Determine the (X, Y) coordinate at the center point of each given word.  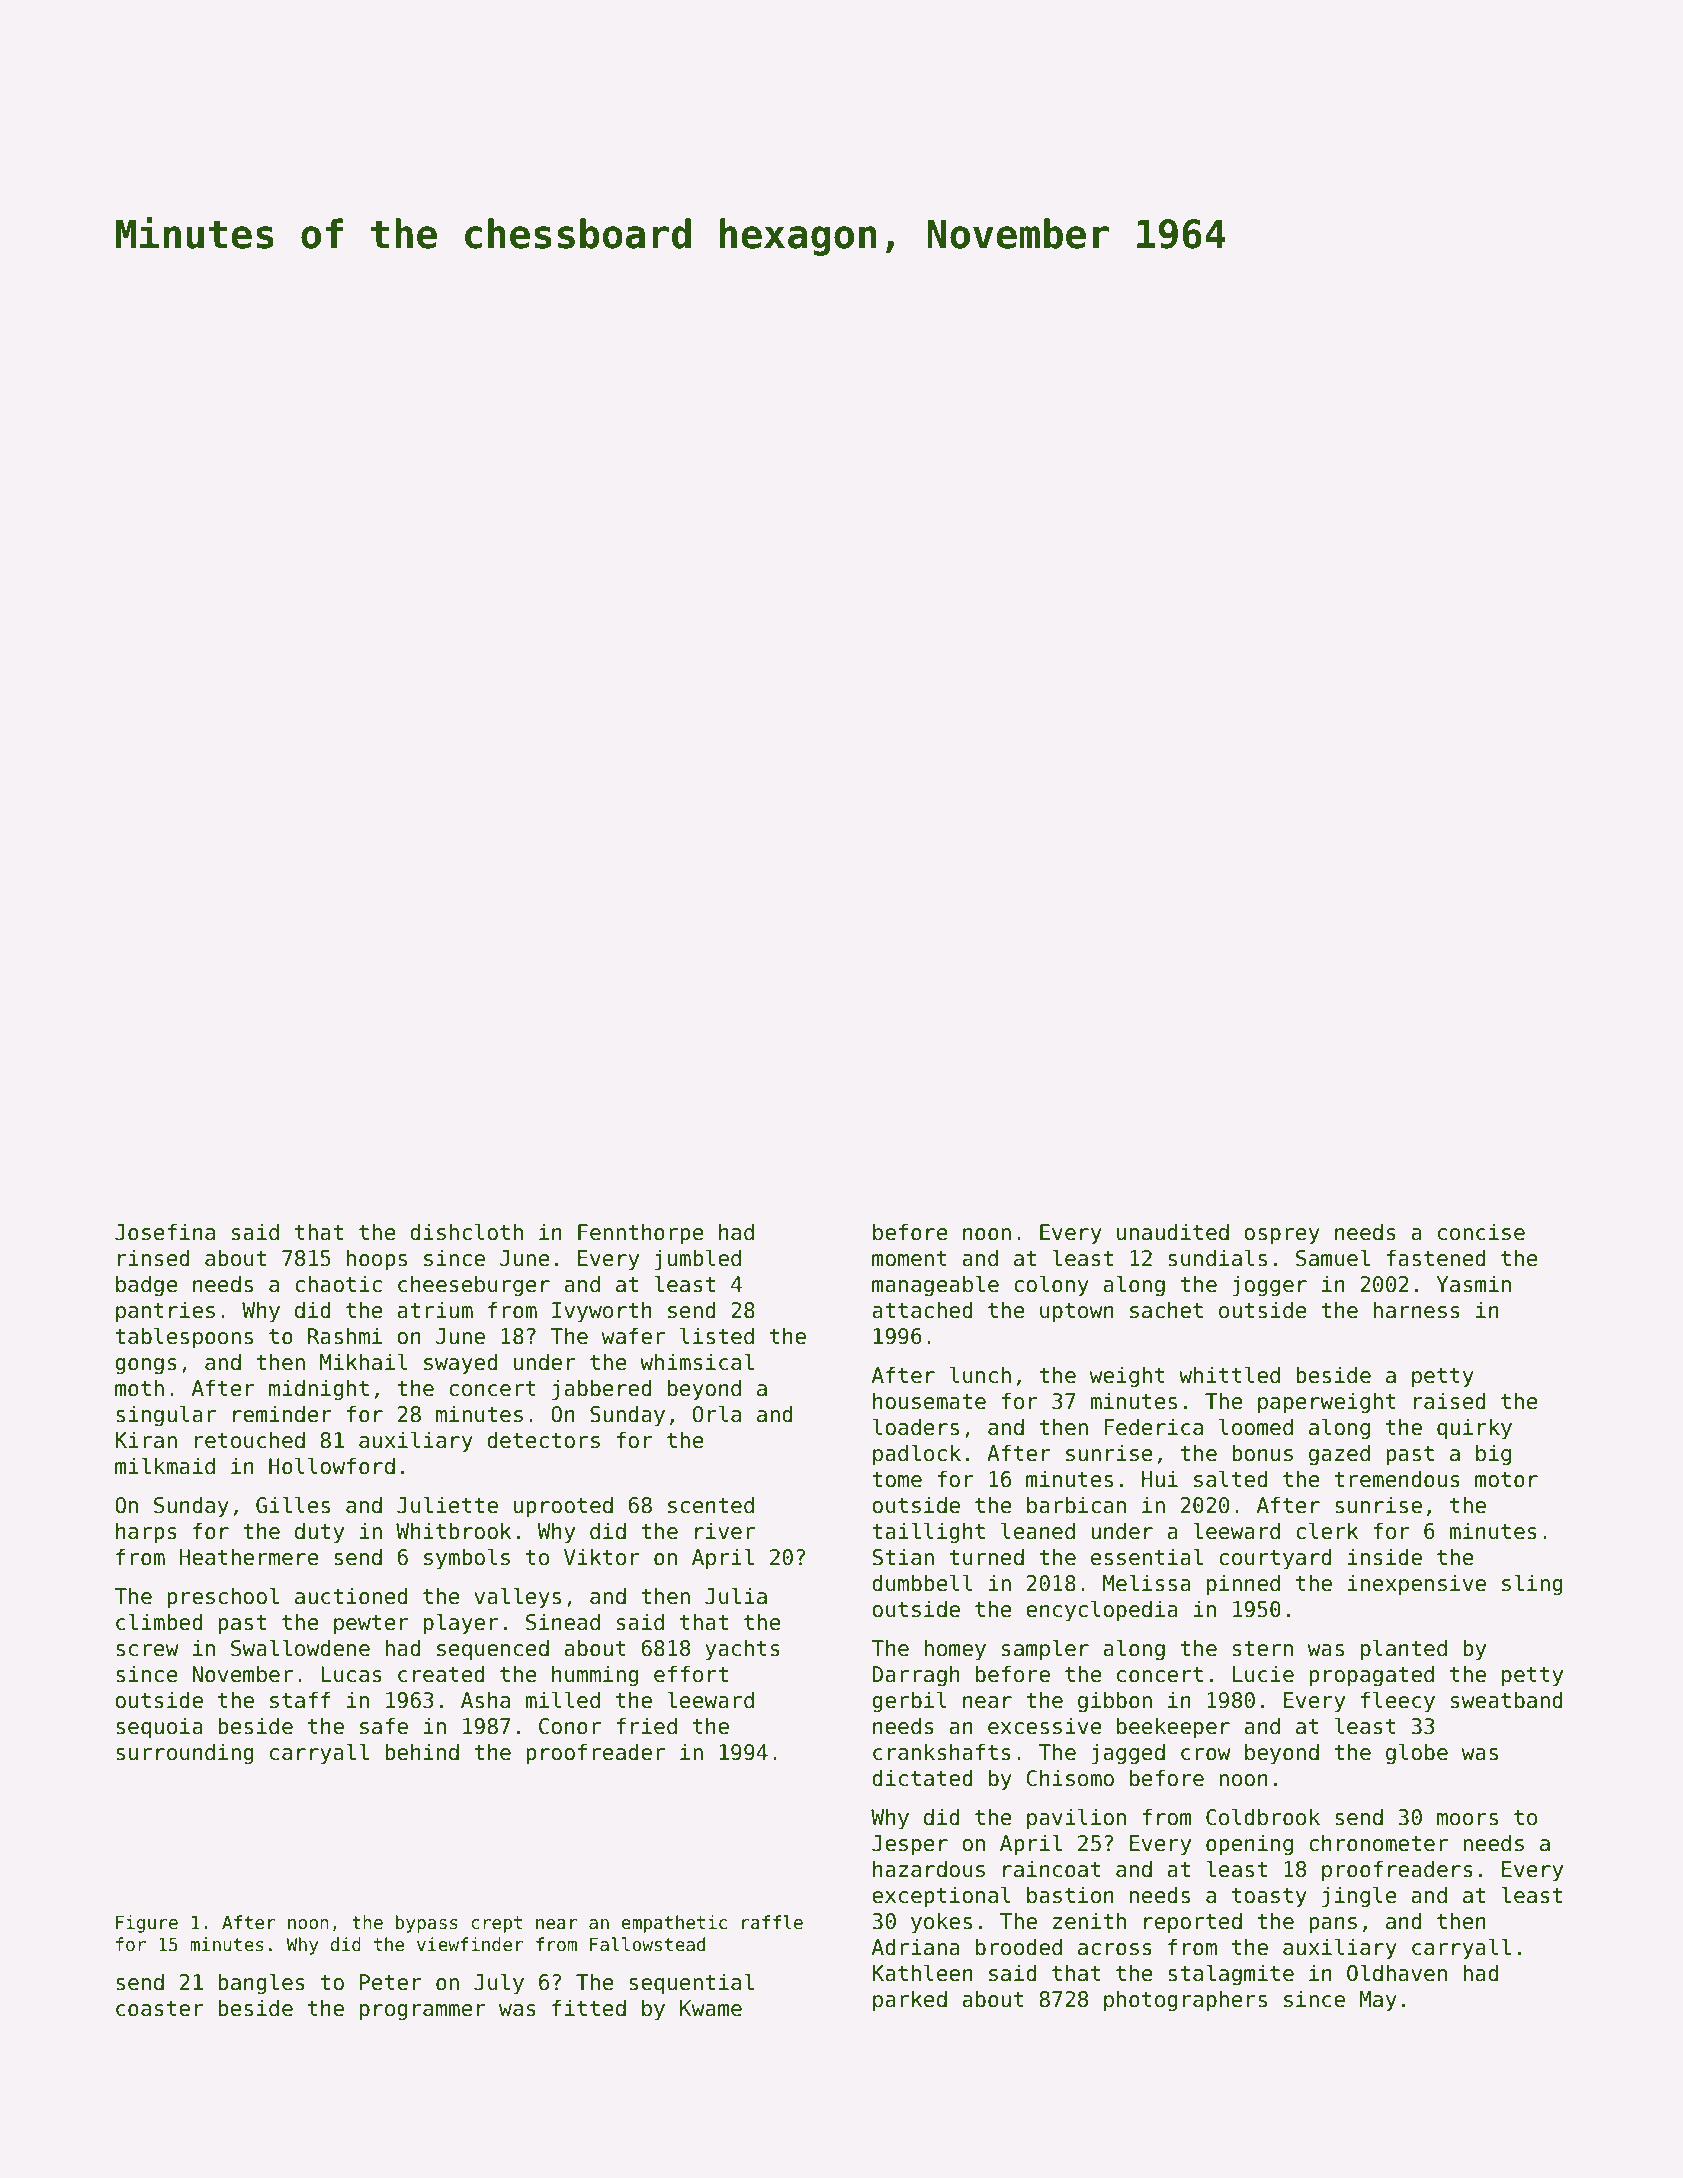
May (1378, 2001)
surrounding (185, 1754)
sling (1532, 1585)
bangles (261, 1984)
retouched (250, 1440)
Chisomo (1070, 1778)
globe (1417, 1754)
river (725, 1531)
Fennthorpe (641, 1234)
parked (910, 2001)
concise (1481, 1232)
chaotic (338, 1284)
